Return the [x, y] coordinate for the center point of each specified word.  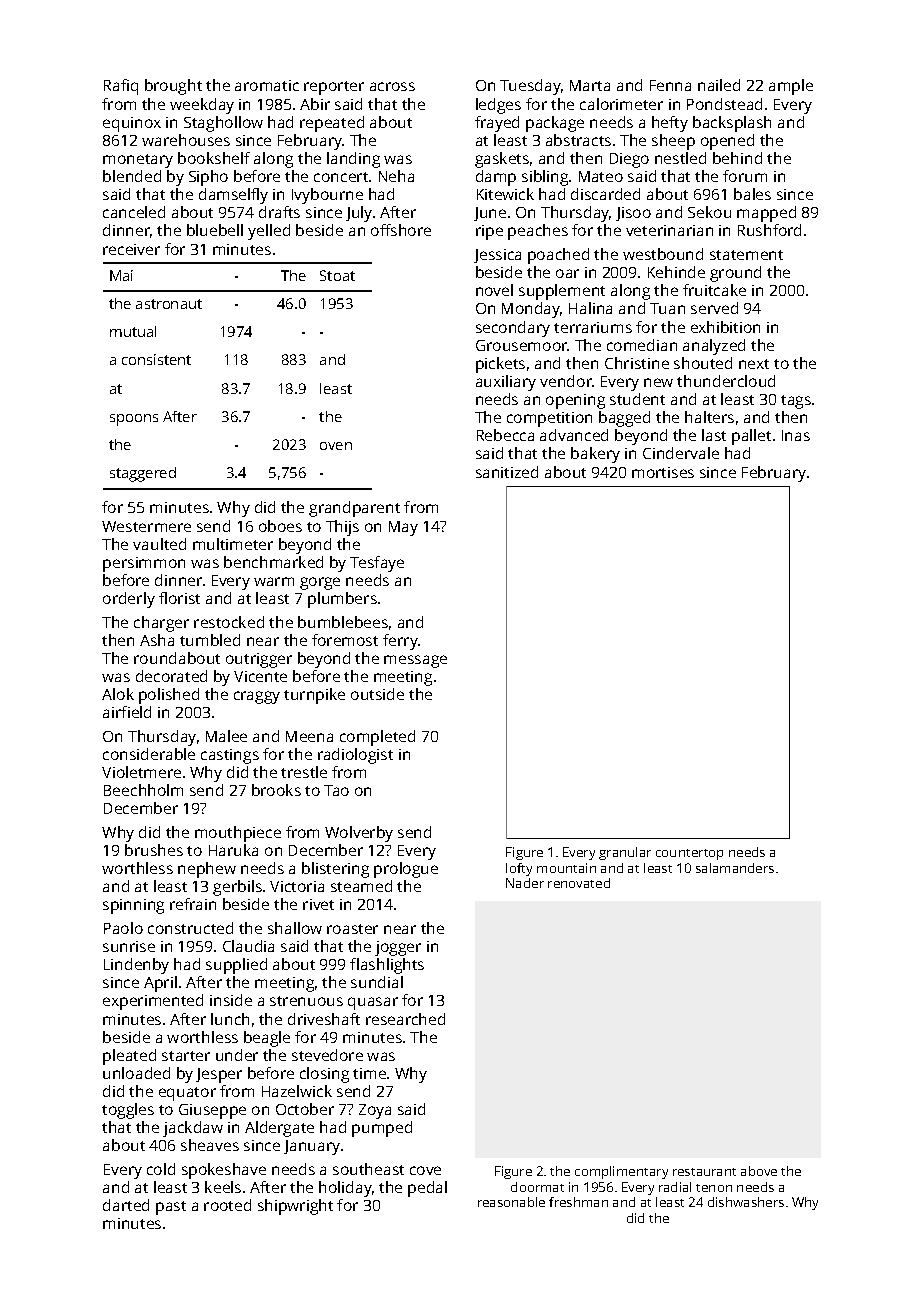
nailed [719, 85]
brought [173, 87]
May [403, 528]
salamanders [735, 868]
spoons [134, 420]
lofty [519, 869]
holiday [345, 1189]
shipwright [295, 1207]
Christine [637, 363]
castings [230, 756]
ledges [498, 106]
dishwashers [746, 1202]
